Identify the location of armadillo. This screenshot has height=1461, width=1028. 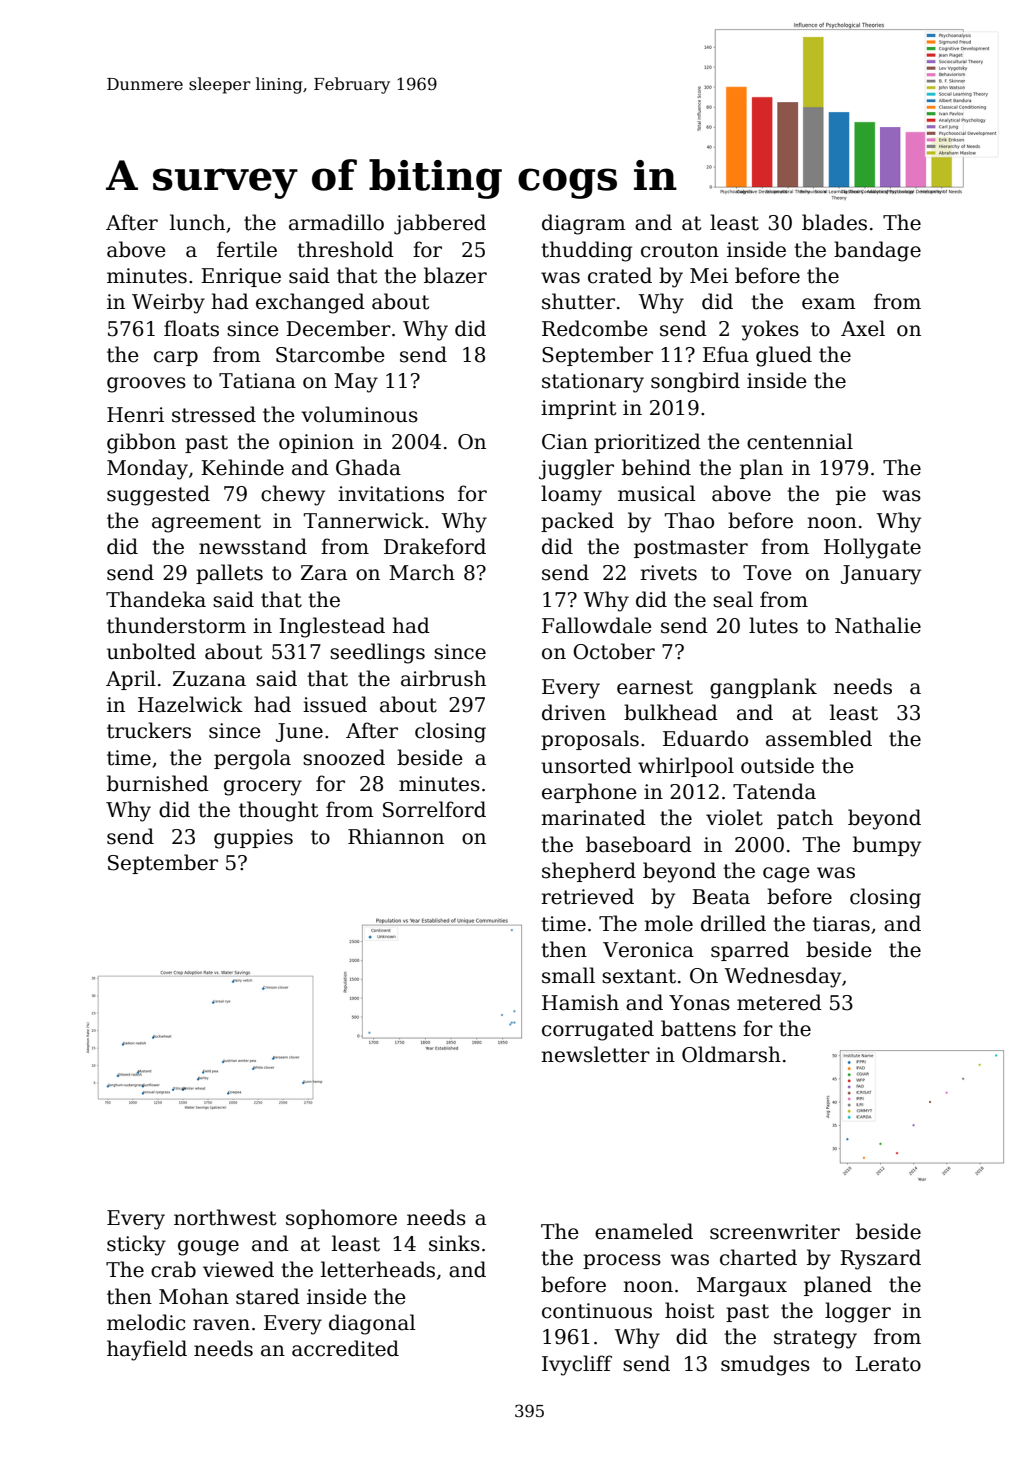
(336, 222).
